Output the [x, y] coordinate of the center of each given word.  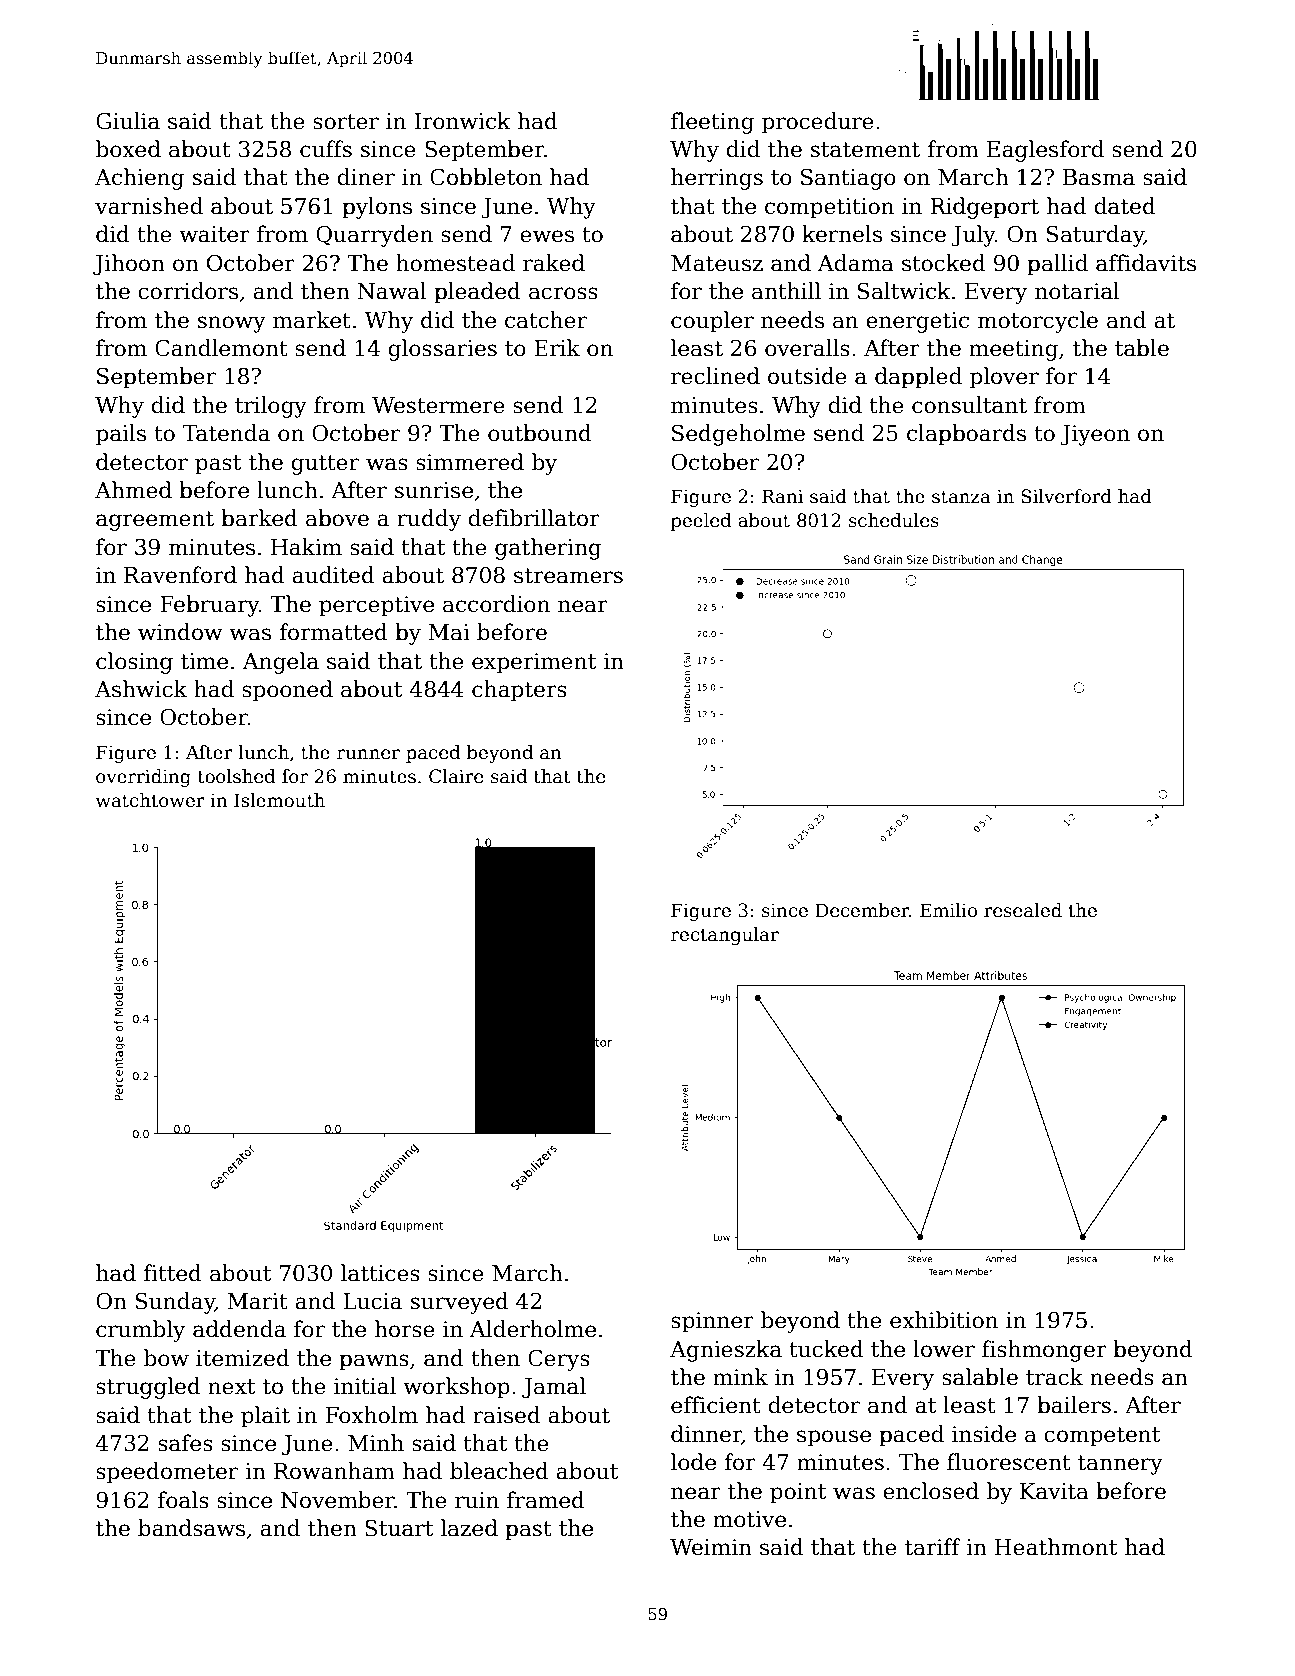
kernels [842, 234]
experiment [534, 663]
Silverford [1066, 496]
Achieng [139, 179]
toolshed [236, 776]
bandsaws [191, 1528]
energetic [917, 322]
